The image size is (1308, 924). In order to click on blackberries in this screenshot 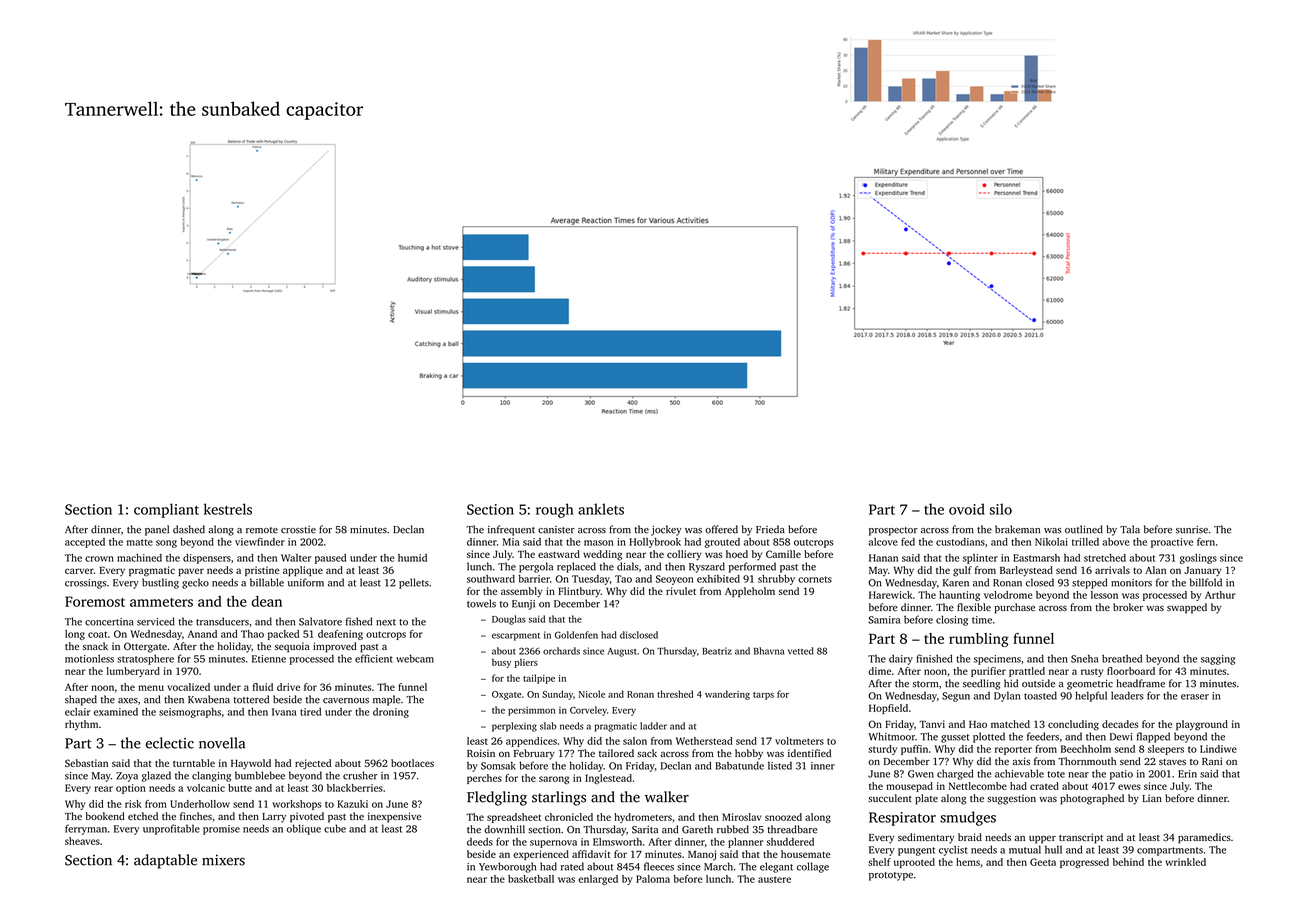, I will do `click(355, 788)`.
